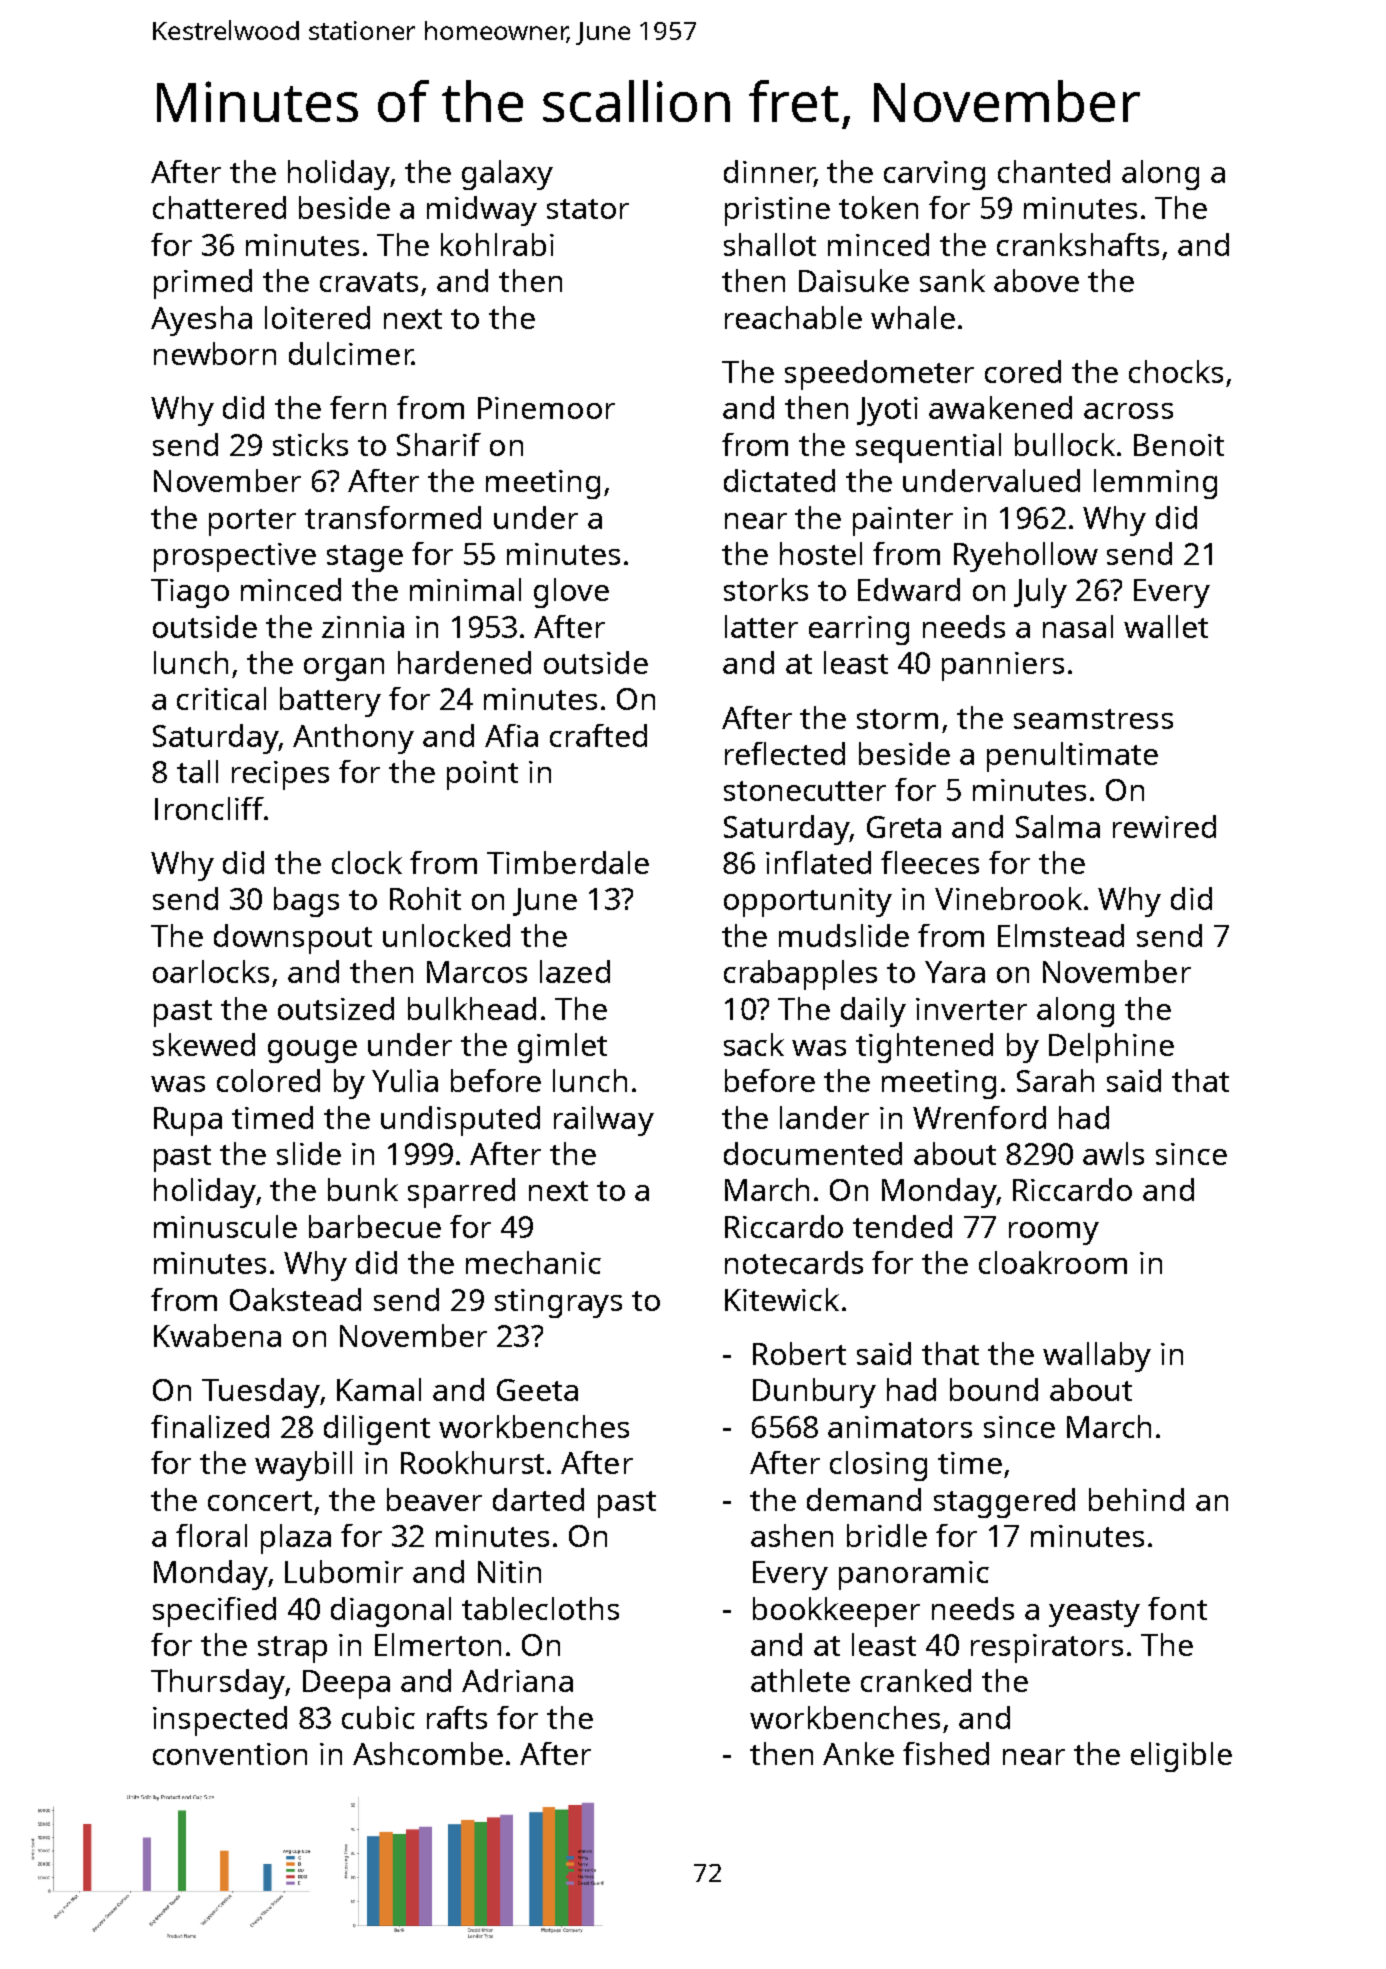 The image size is (1386, 1969). Describe the element at coordinates (1053, 1262) in the page. I see `cloakroom` at that location.
